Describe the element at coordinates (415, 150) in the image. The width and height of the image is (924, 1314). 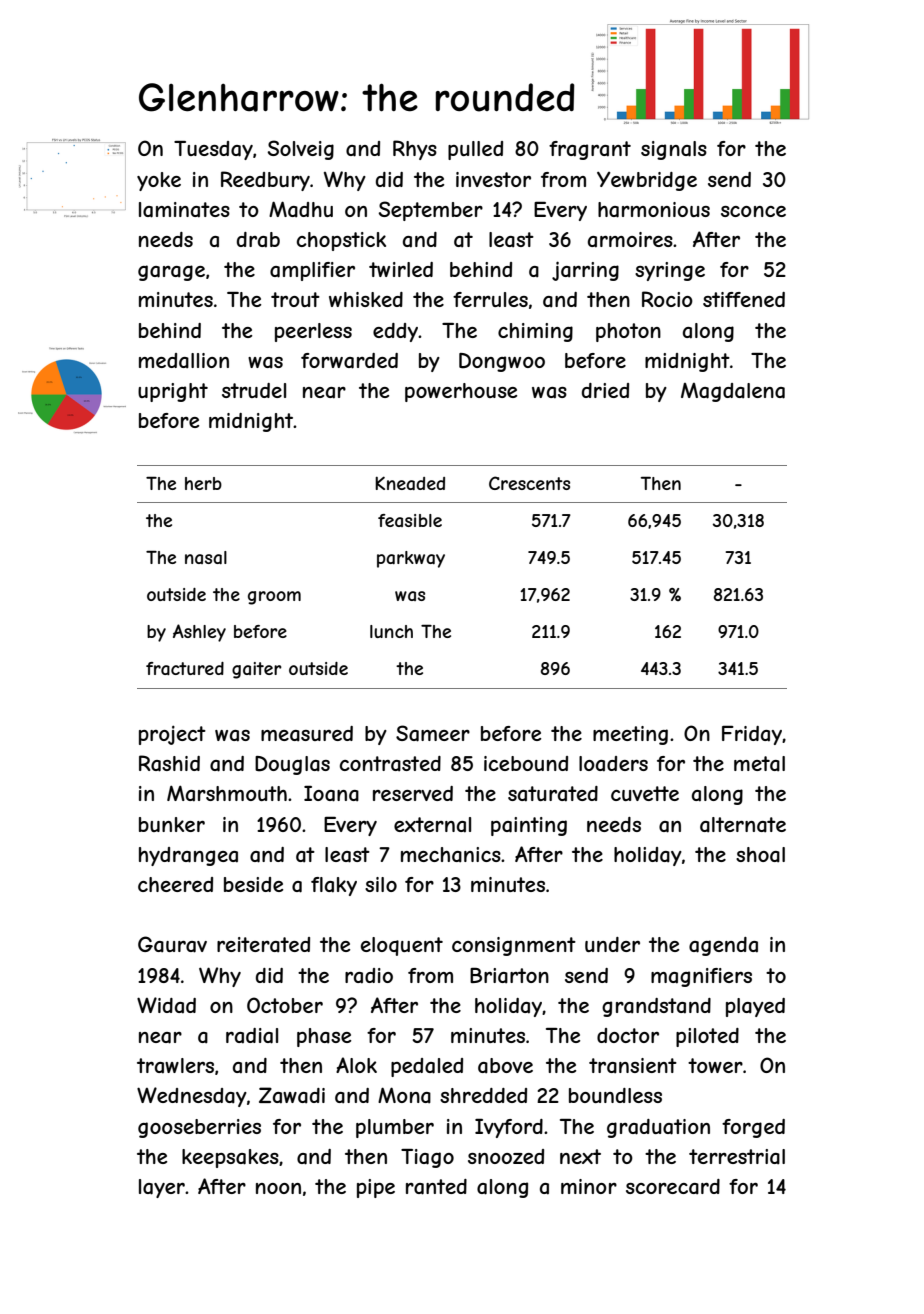
I see `Rhys` at that location.
